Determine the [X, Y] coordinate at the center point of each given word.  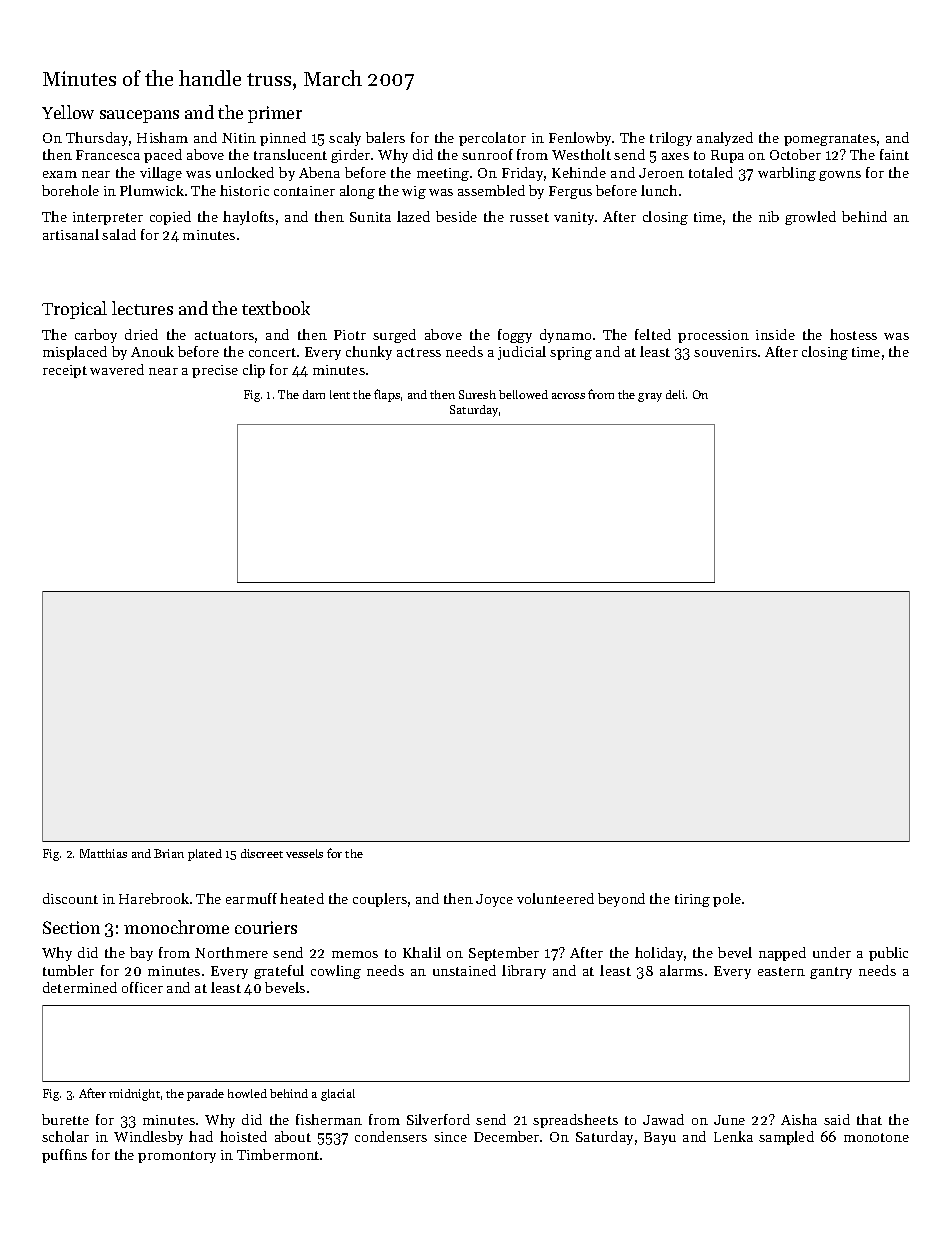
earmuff [251, 898]
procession [713, 336]
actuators [224, 335]
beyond [621, 900]
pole [727, 900]
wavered [117, 369]
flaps [387, 395]
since [450, 1137]
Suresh [477, 394]
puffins [64, 1156]
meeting [443, 174]
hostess [853, 334]
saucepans [139, 116]
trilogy [671, 139]
